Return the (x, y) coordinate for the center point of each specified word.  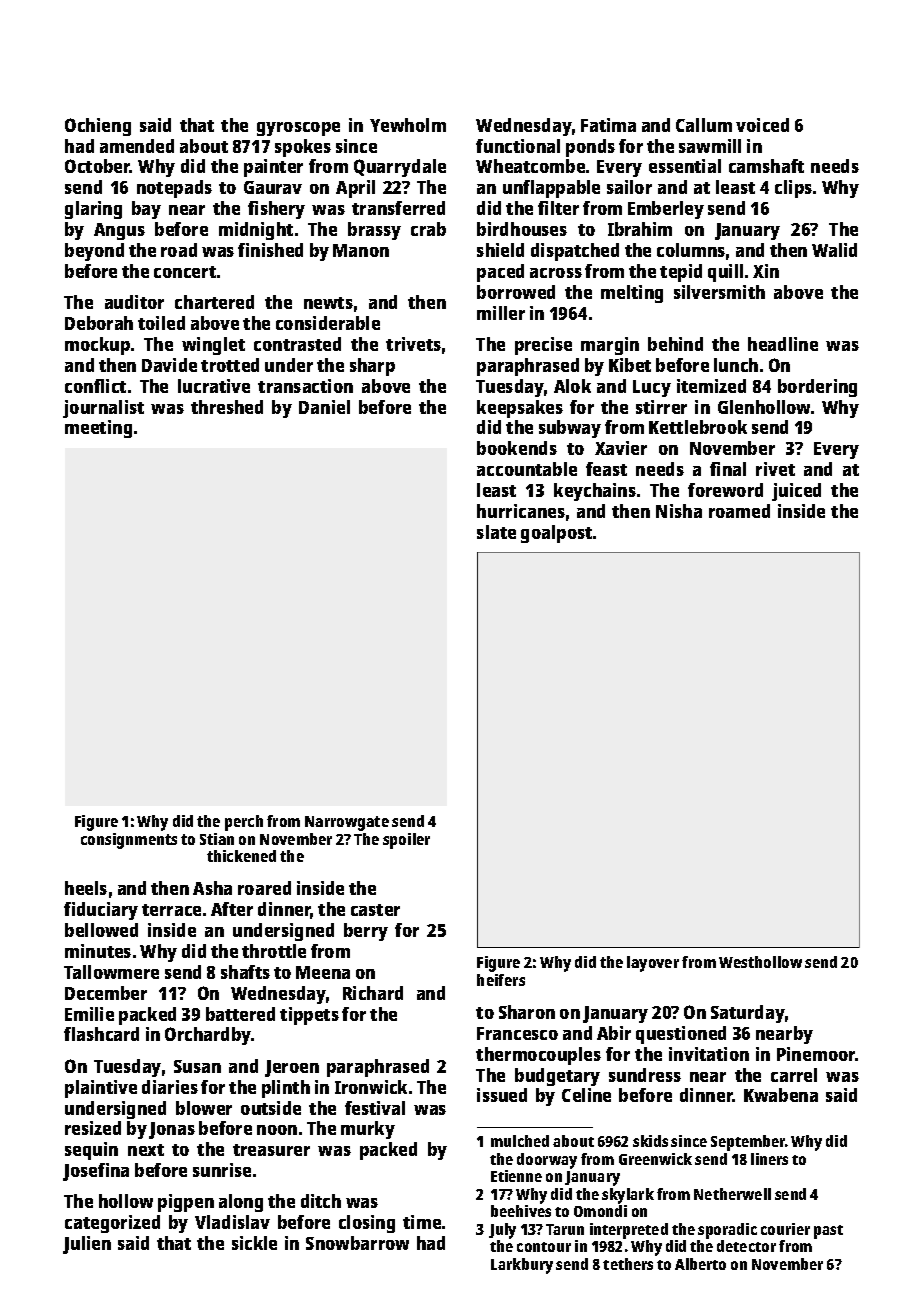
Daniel (324, 407)
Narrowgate (347, 823)
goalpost (556, 534)
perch (244, 823)
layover (653, 964)
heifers (501, 980)
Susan (197, 1066)
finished (270, 250)
